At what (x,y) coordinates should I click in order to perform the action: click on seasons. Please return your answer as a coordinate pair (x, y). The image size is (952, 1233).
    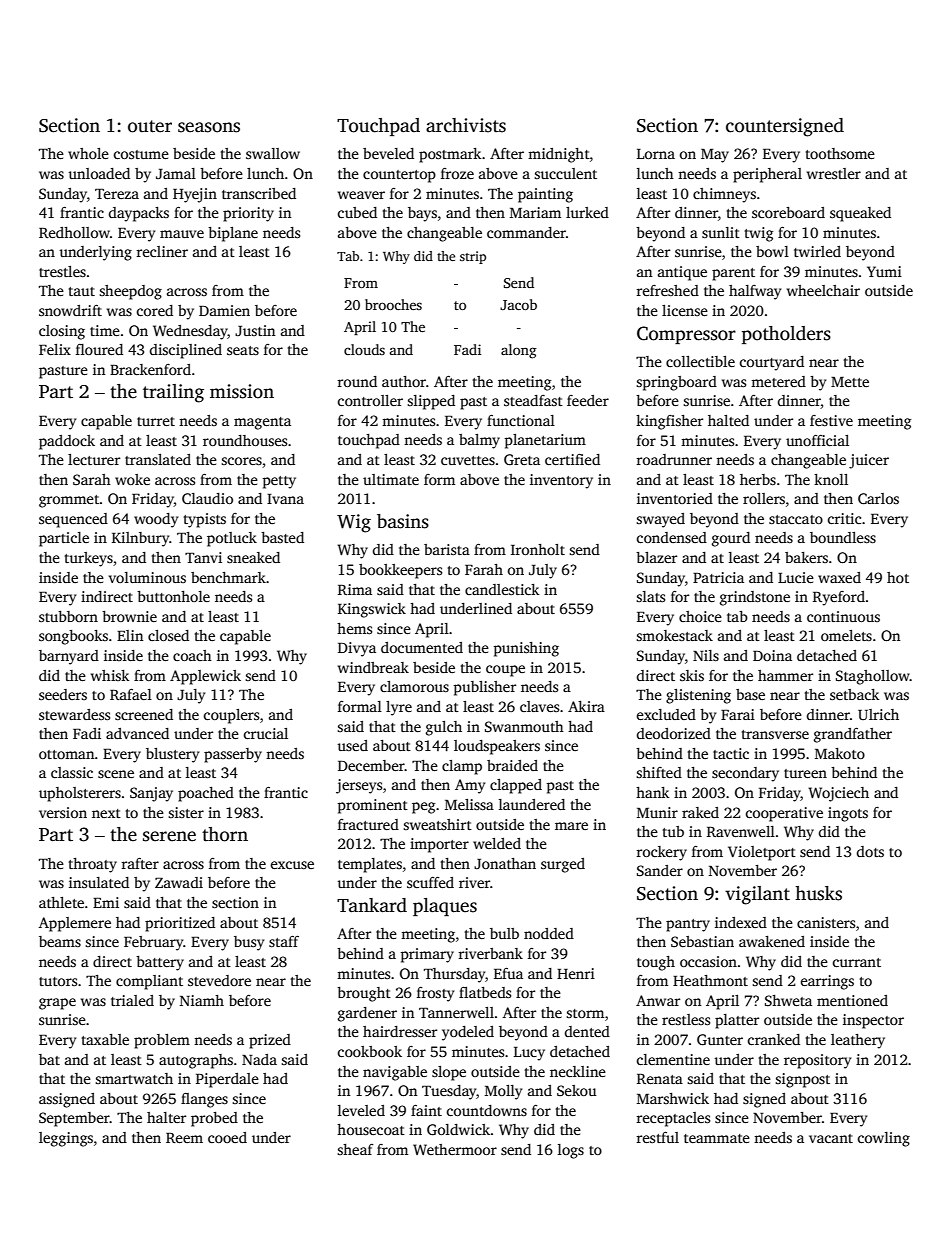
    Looking at the image, I should click on (209, 127).
